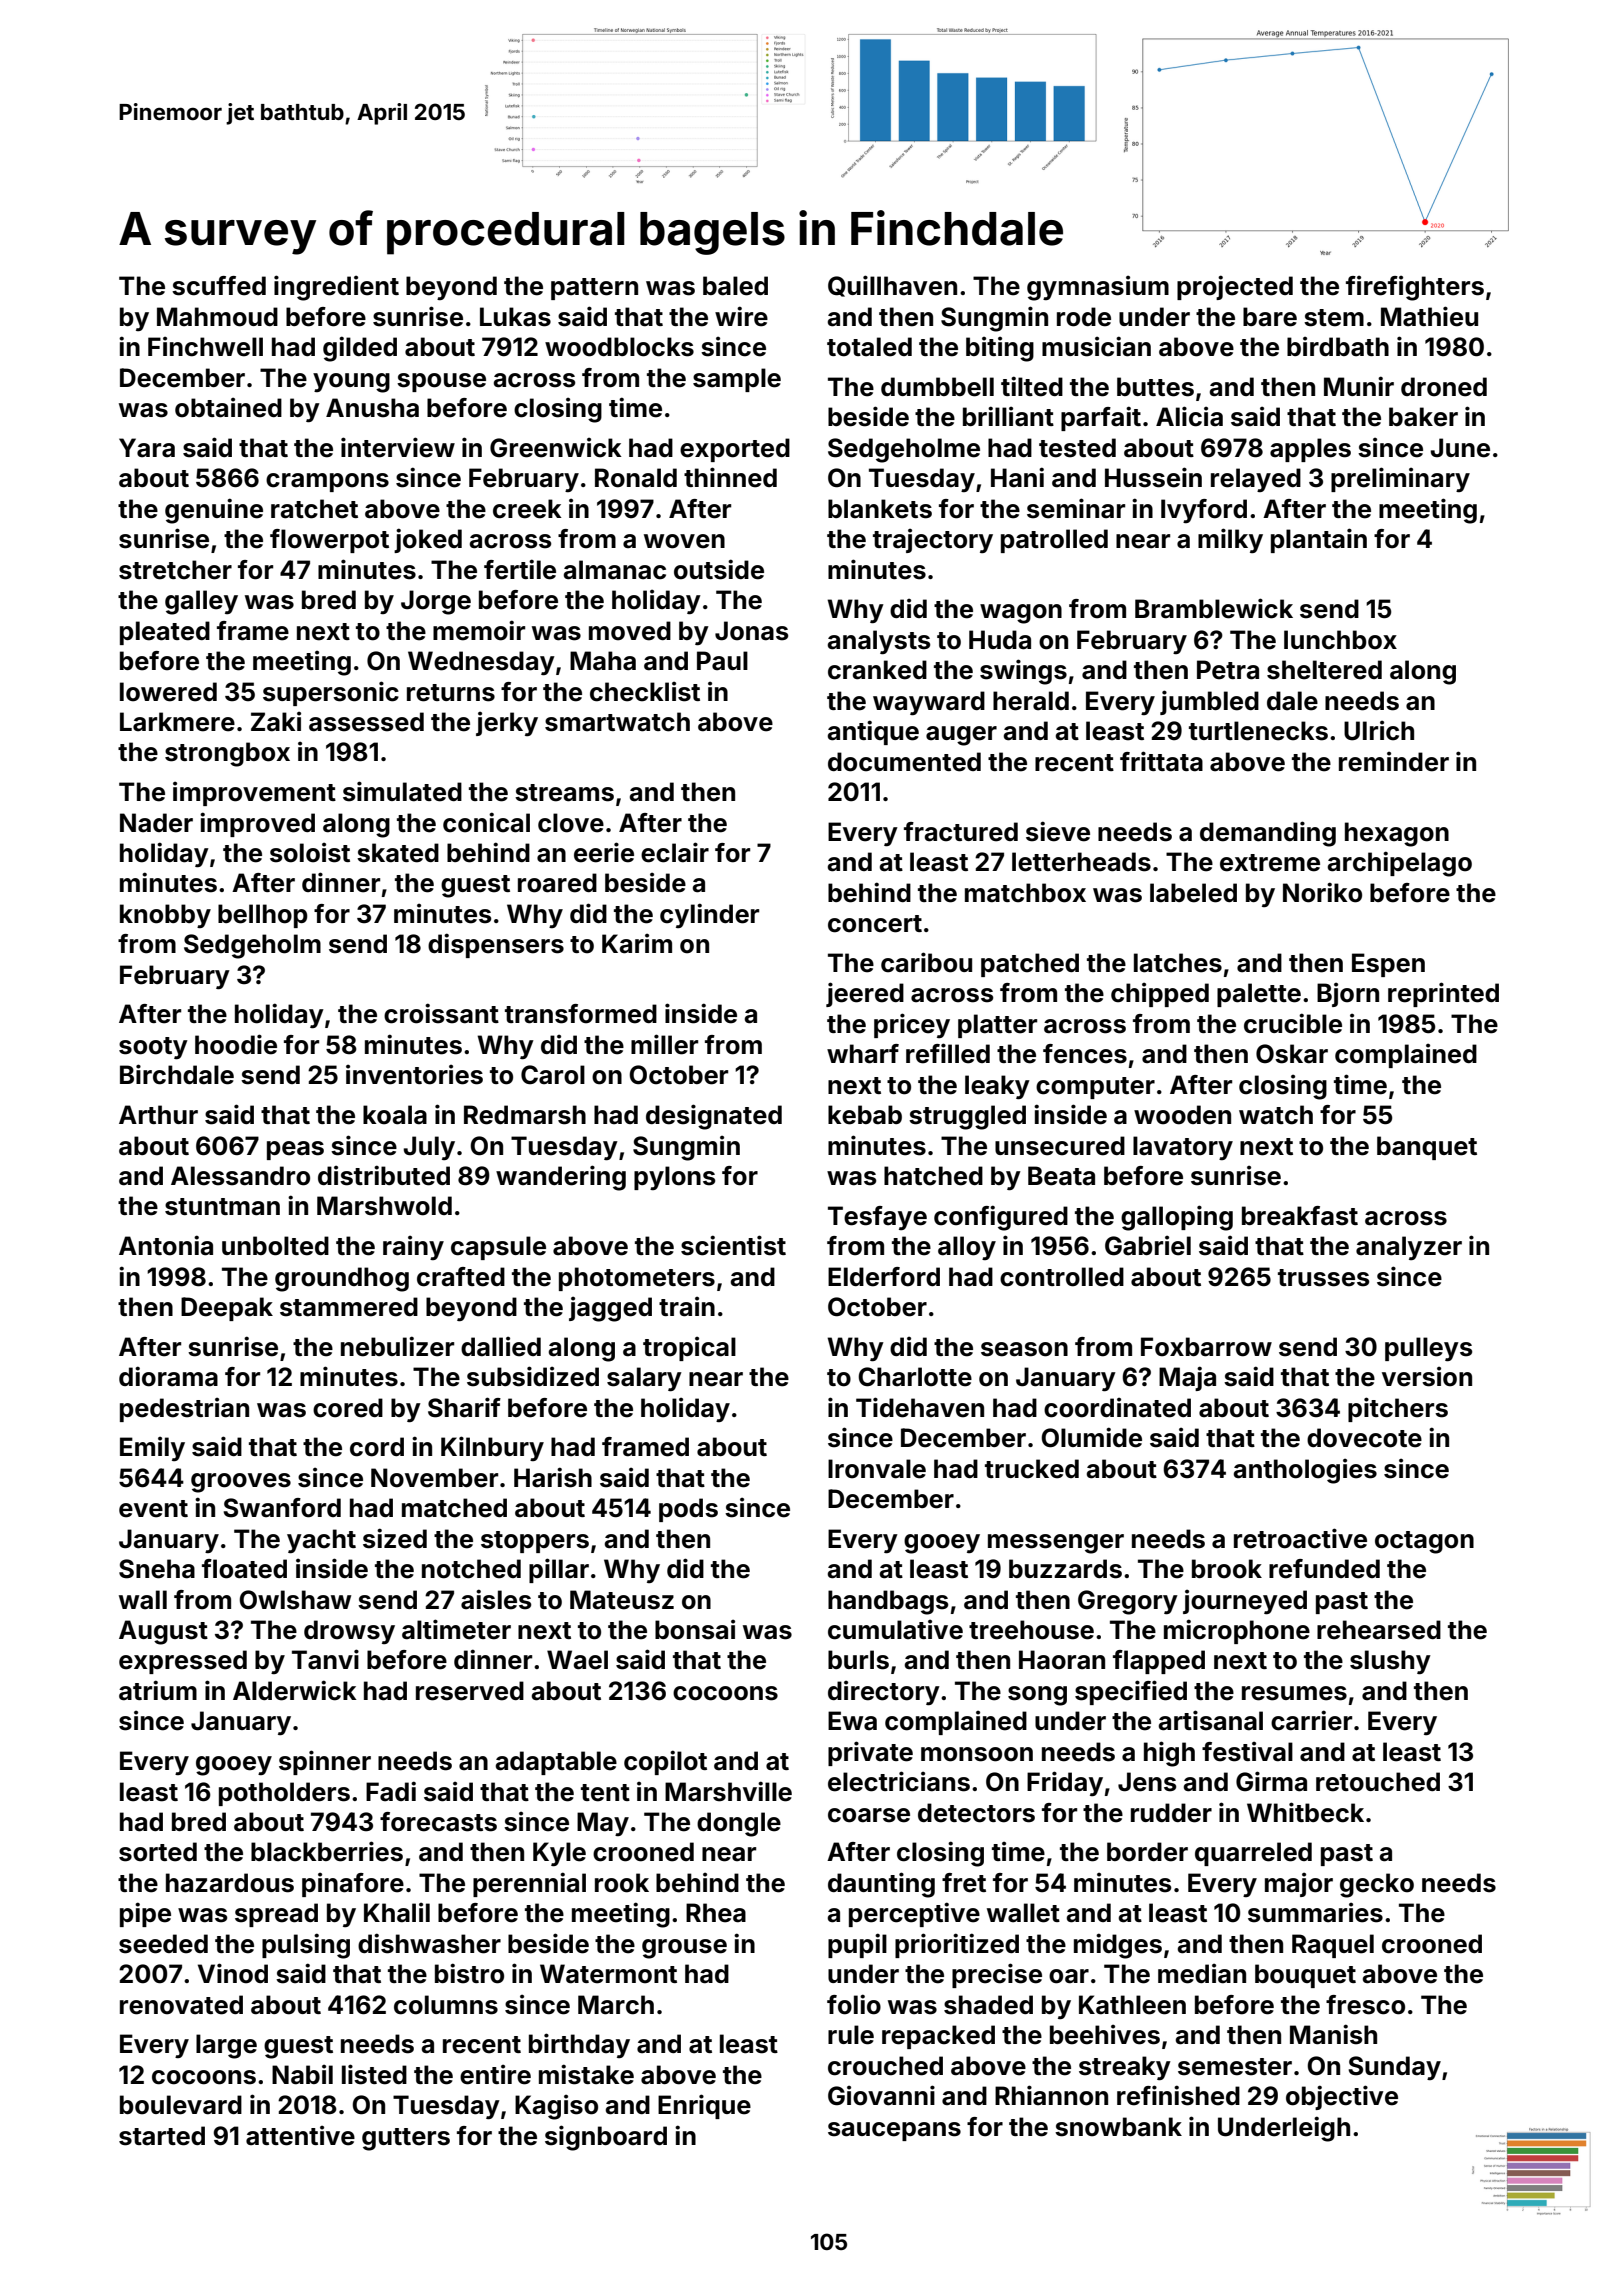  What do you see at coordinates (1400, 479) in the screenshot?
I see `preliminary` at bounding box center [1400, 479].
